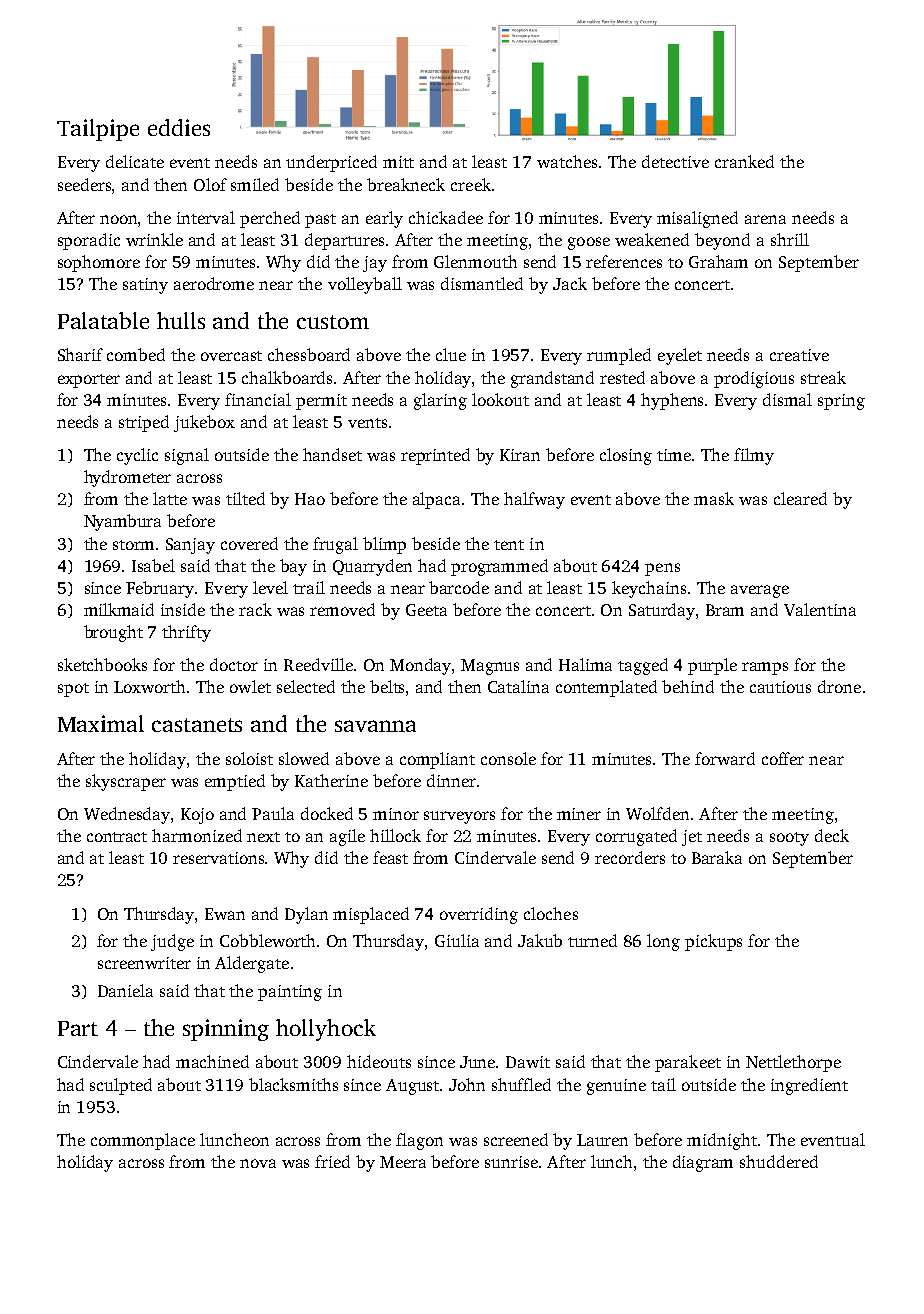  I want to click on halfway, so click(534, 500).
